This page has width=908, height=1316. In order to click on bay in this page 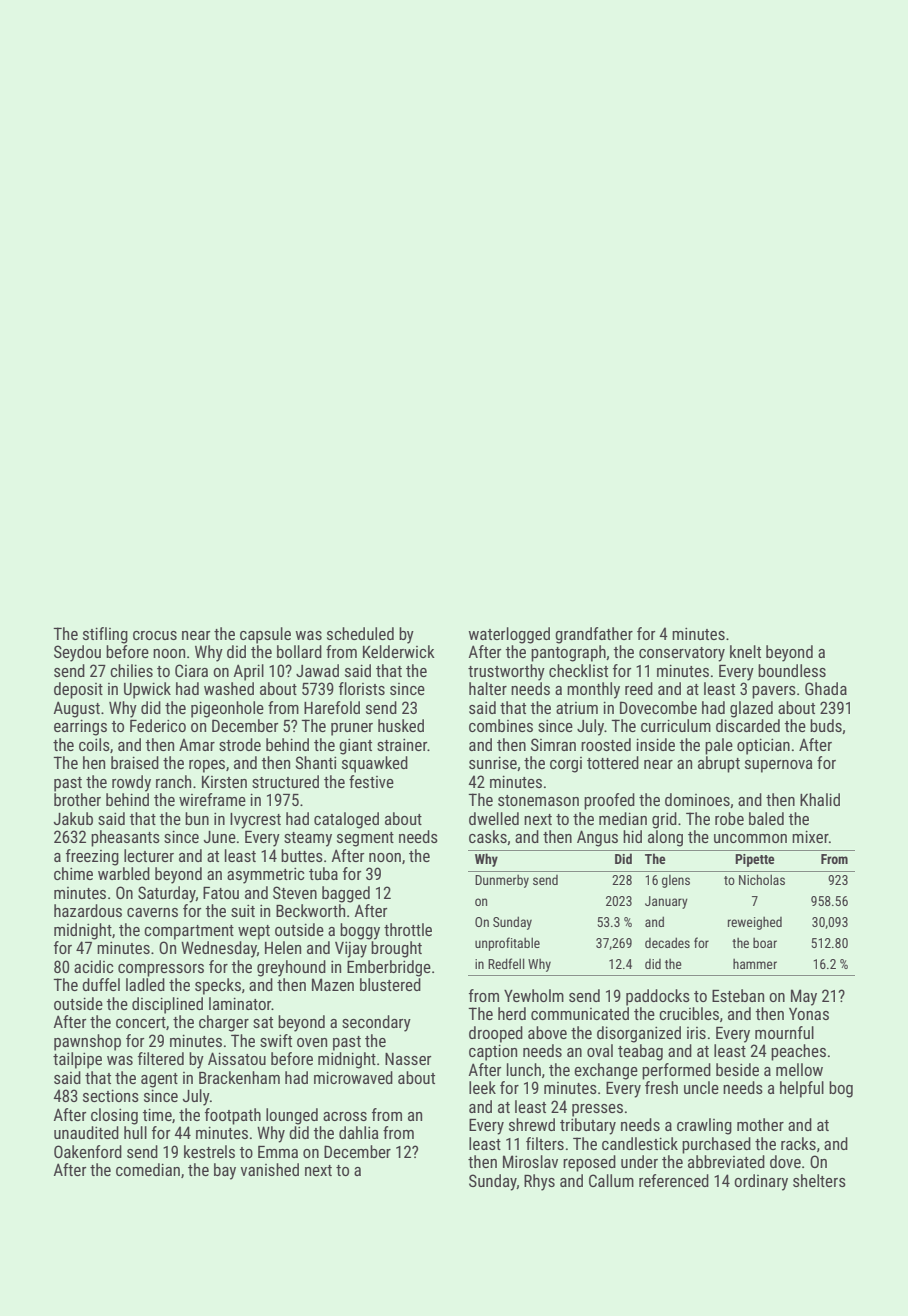, I will do `click(225, 1171)`.
